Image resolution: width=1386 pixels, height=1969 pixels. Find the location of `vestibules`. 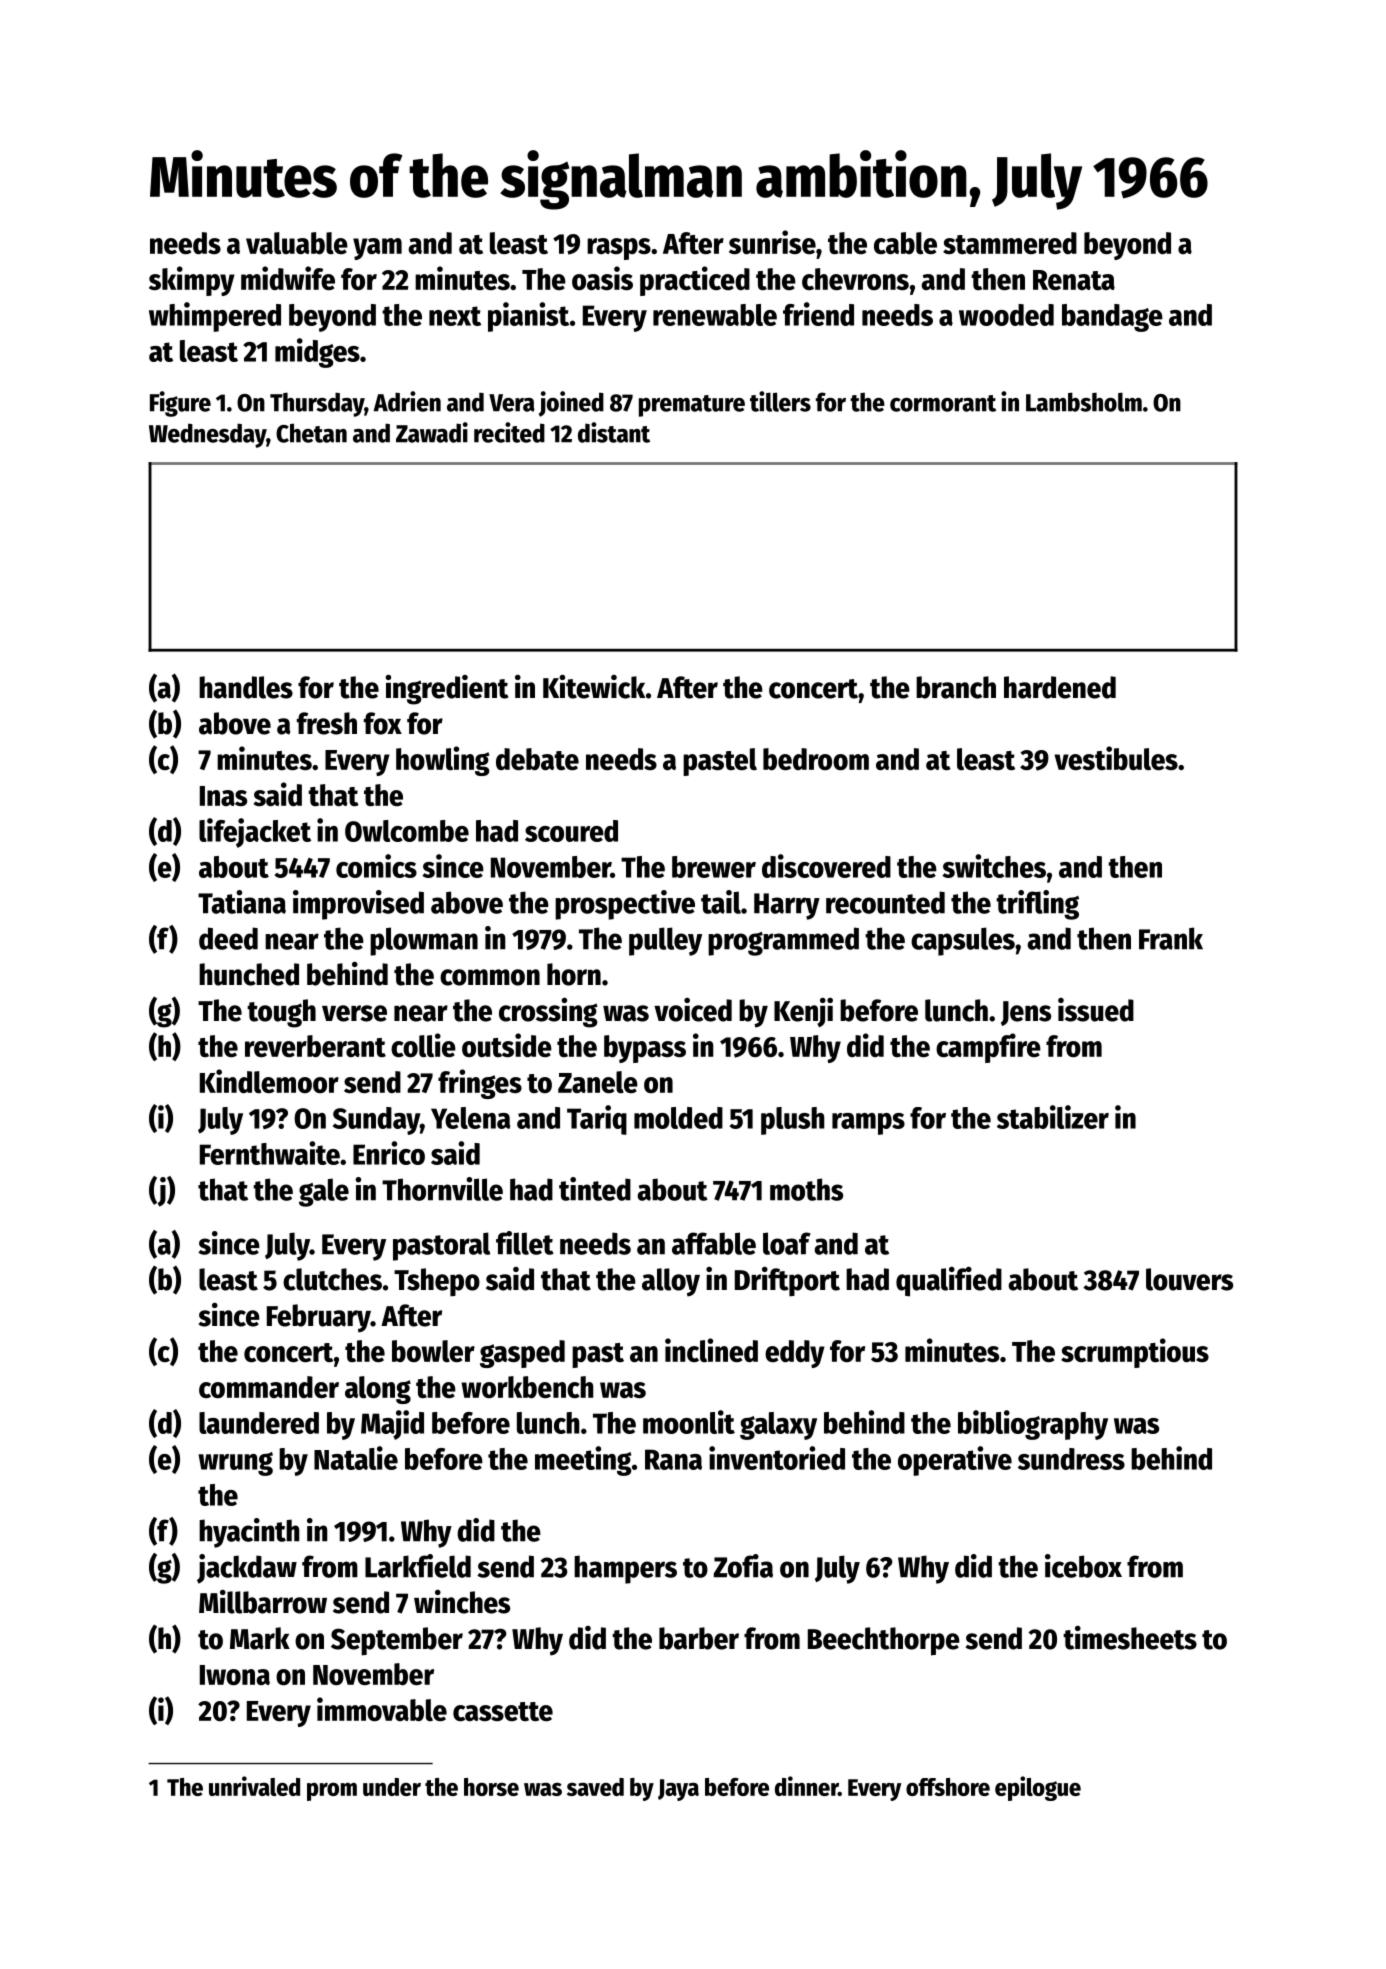

vestibules is located at coordinates (1116, 758).
